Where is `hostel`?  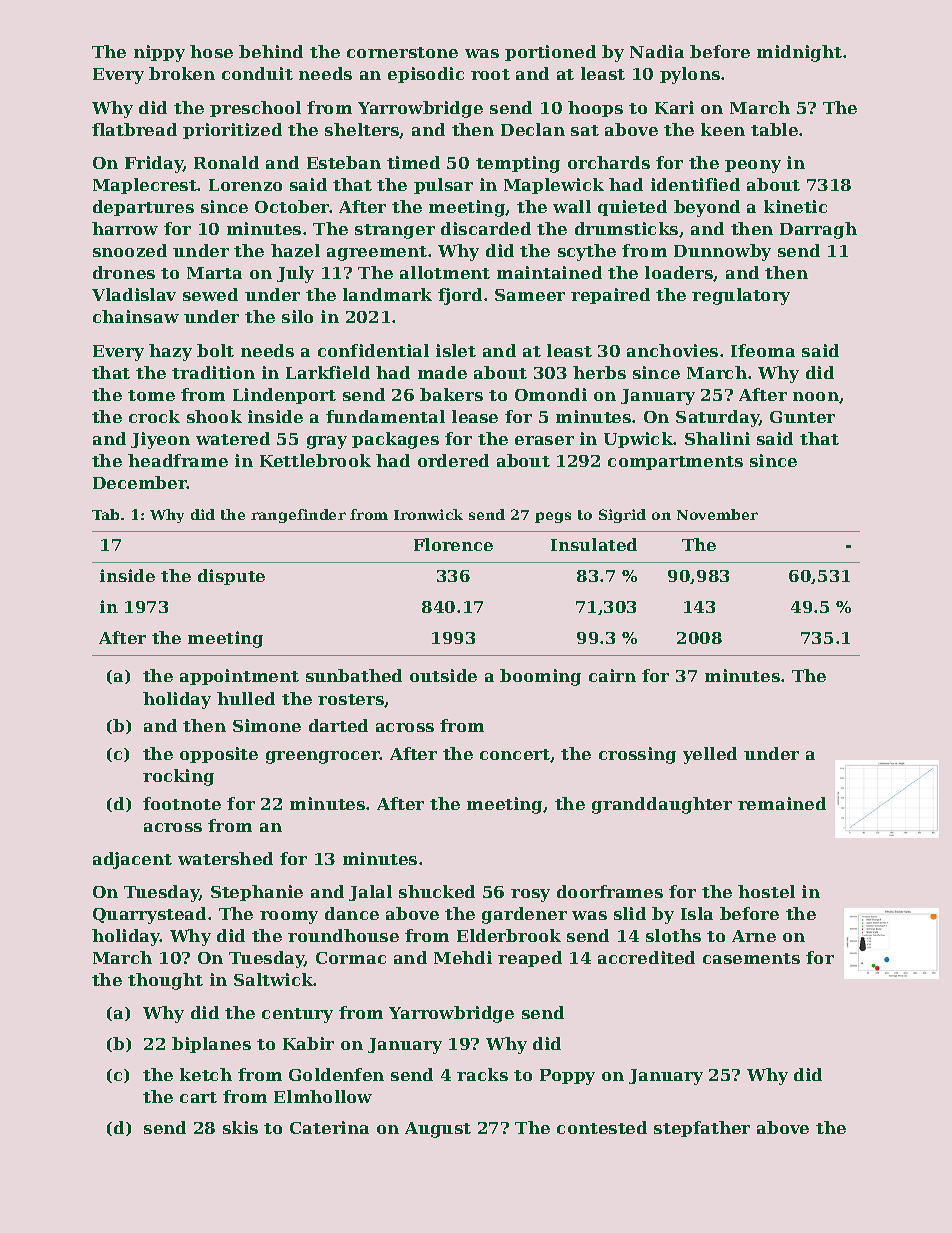 hostel is located at coordinates (766, 891).
